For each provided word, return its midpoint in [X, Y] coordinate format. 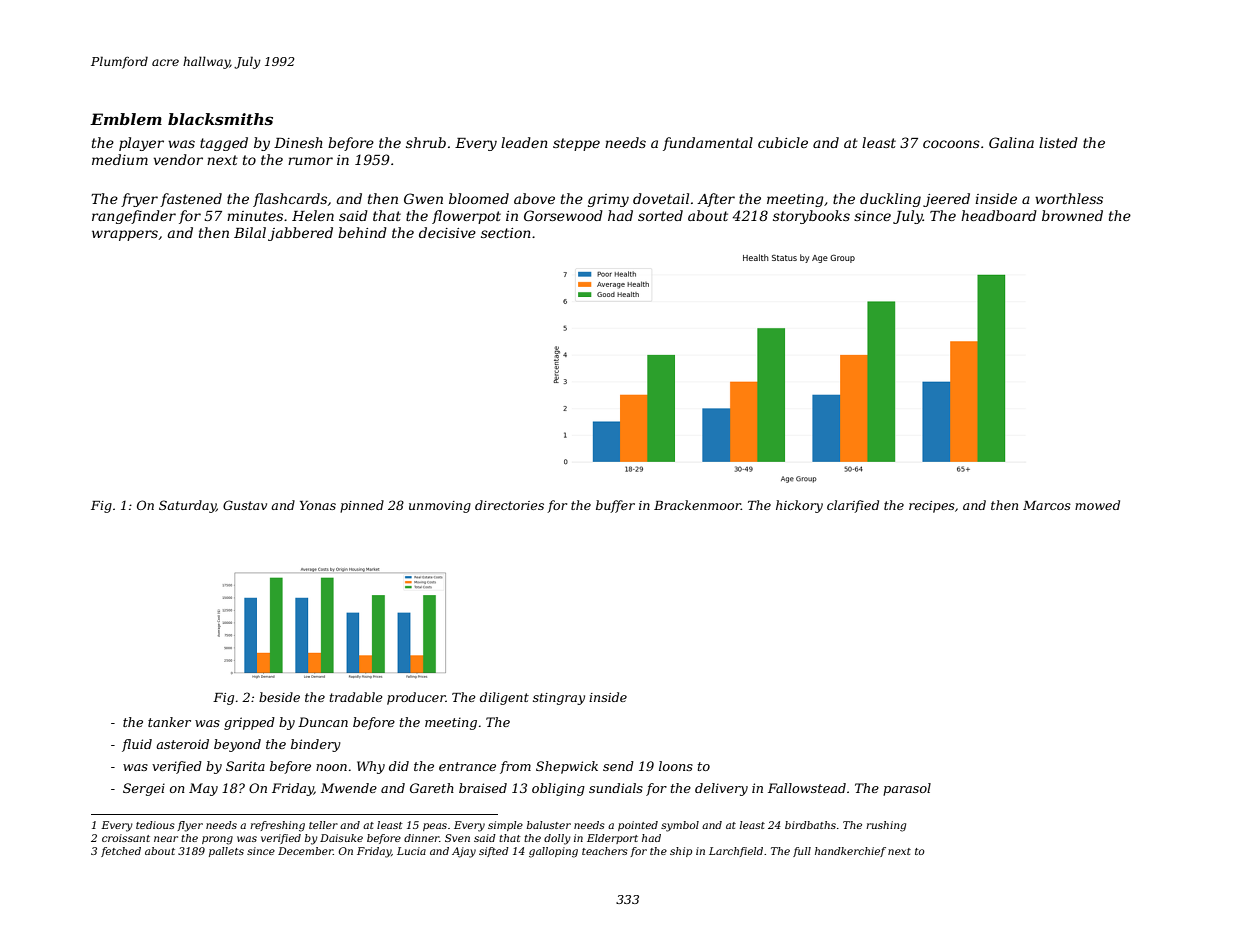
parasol [907, 789]
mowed [1097, 505]
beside [279, 697]
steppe [576, 144]
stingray [559, 699]
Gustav [245, 505]
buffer [615, 506]
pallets [226, 852]
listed [1058, 142]
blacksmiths [220, 119]
